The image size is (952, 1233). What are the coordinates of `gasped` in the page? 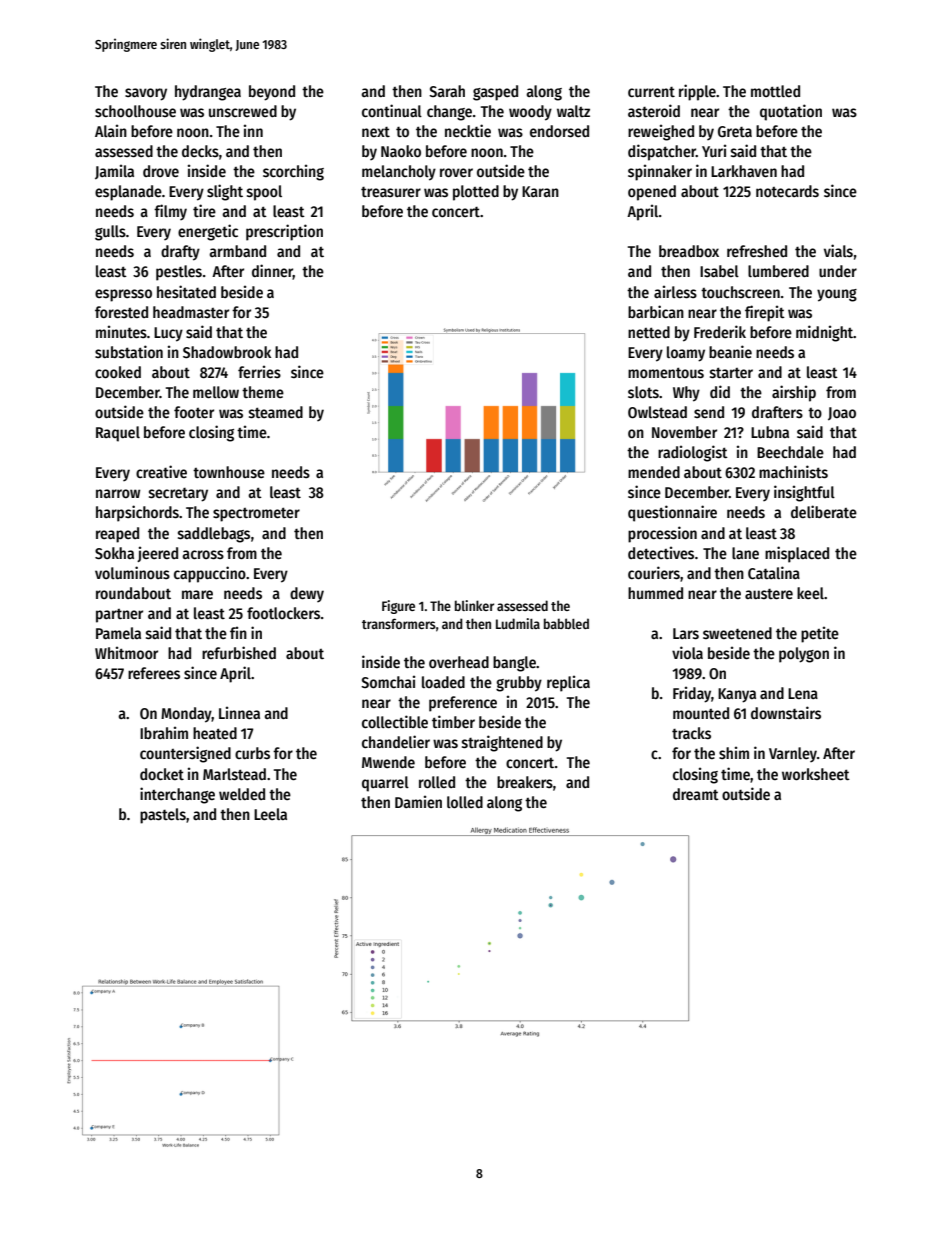 It's located at (495, 93).
